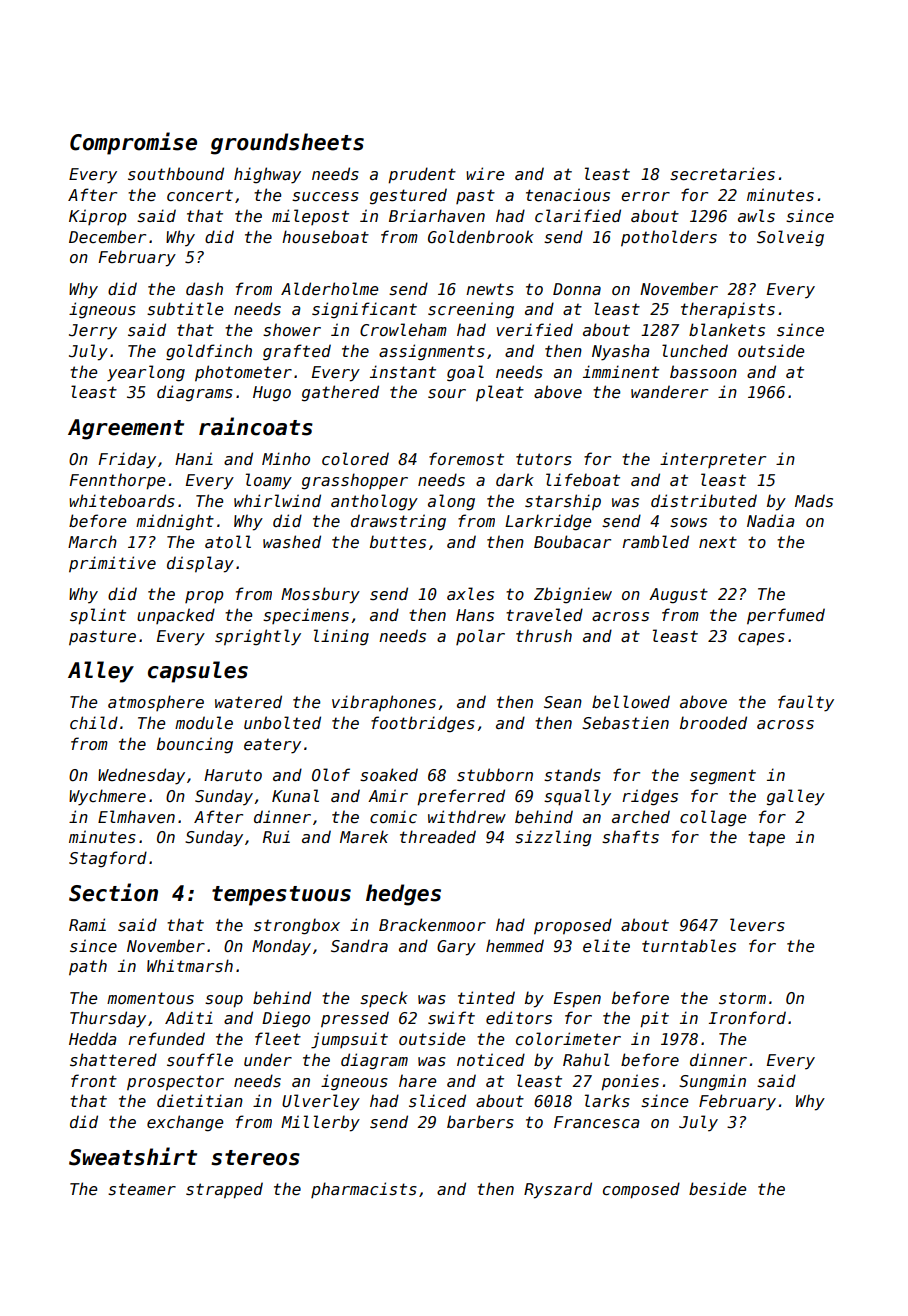 The image size is (908, 1316). What do you see at coordinates (349, 1040) in the image?
I see `jumpsuit` at bounding box center [349, 1040].
